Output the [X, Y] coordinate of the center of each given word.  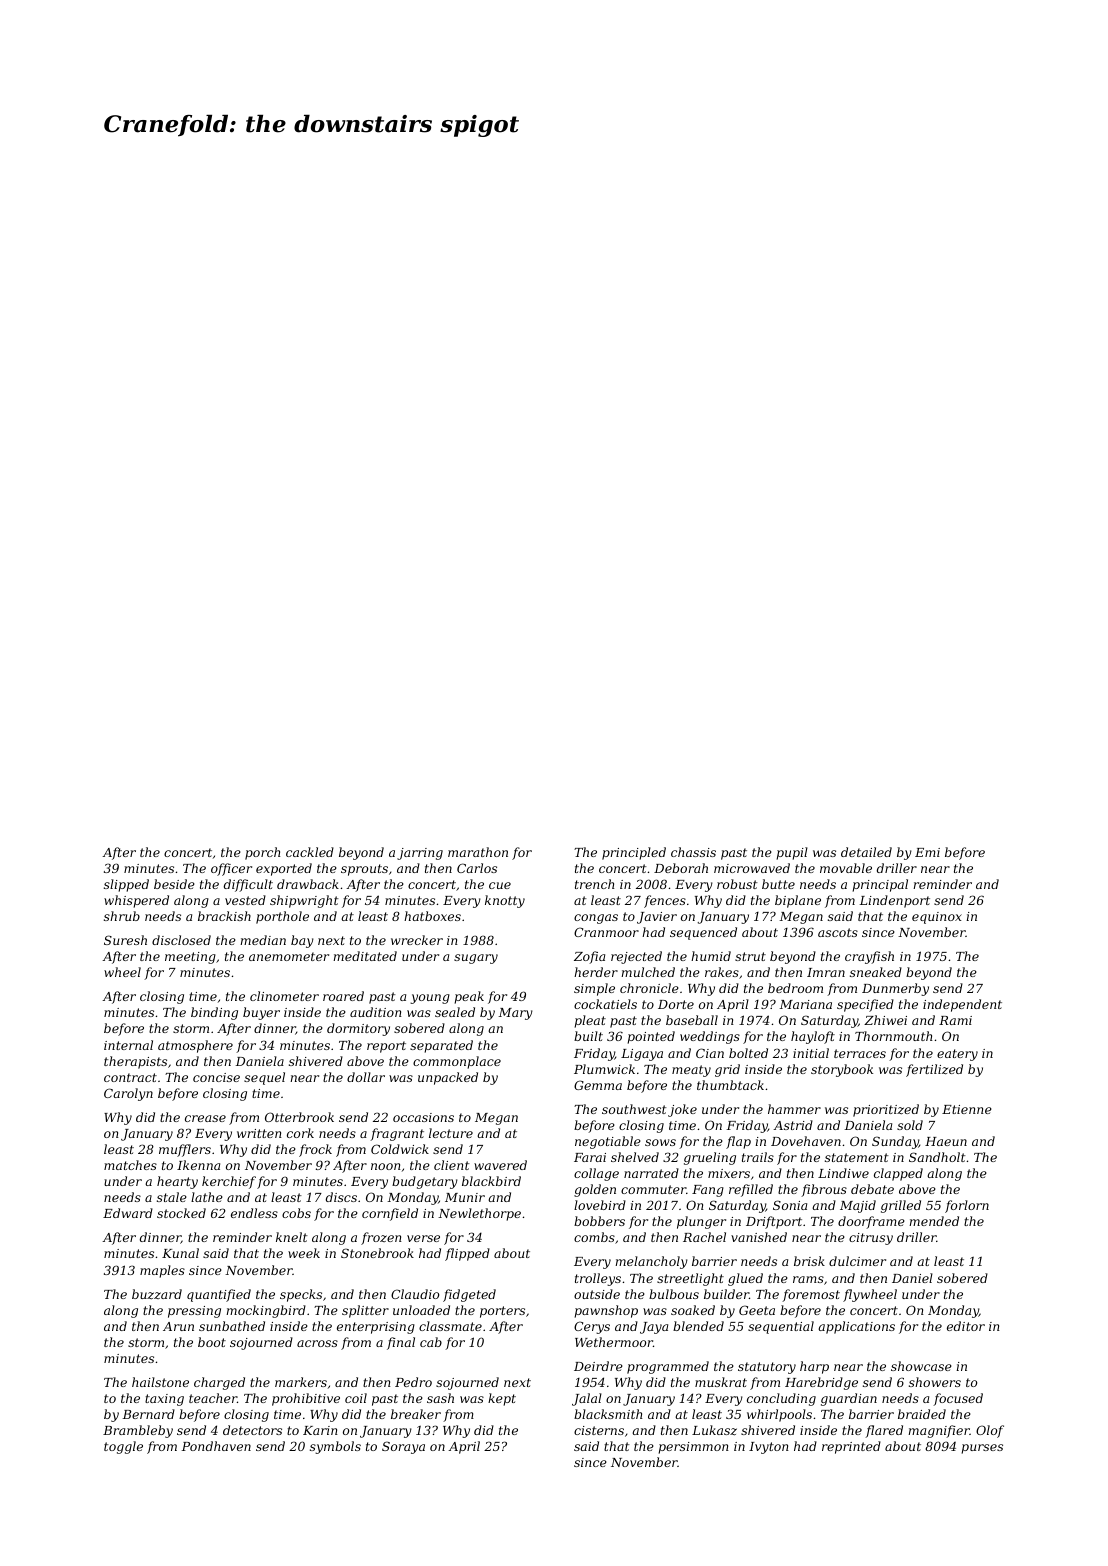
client [452, 1165]
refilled [751, 1190]
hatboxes [432, 916]
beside [174, 884]
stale [172, 1197]
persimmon [694, 1448]
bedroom [795, 988]
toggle [123, 1447]
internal [128, 1045]
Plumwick [604, 1069]
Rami [955, 1020]
